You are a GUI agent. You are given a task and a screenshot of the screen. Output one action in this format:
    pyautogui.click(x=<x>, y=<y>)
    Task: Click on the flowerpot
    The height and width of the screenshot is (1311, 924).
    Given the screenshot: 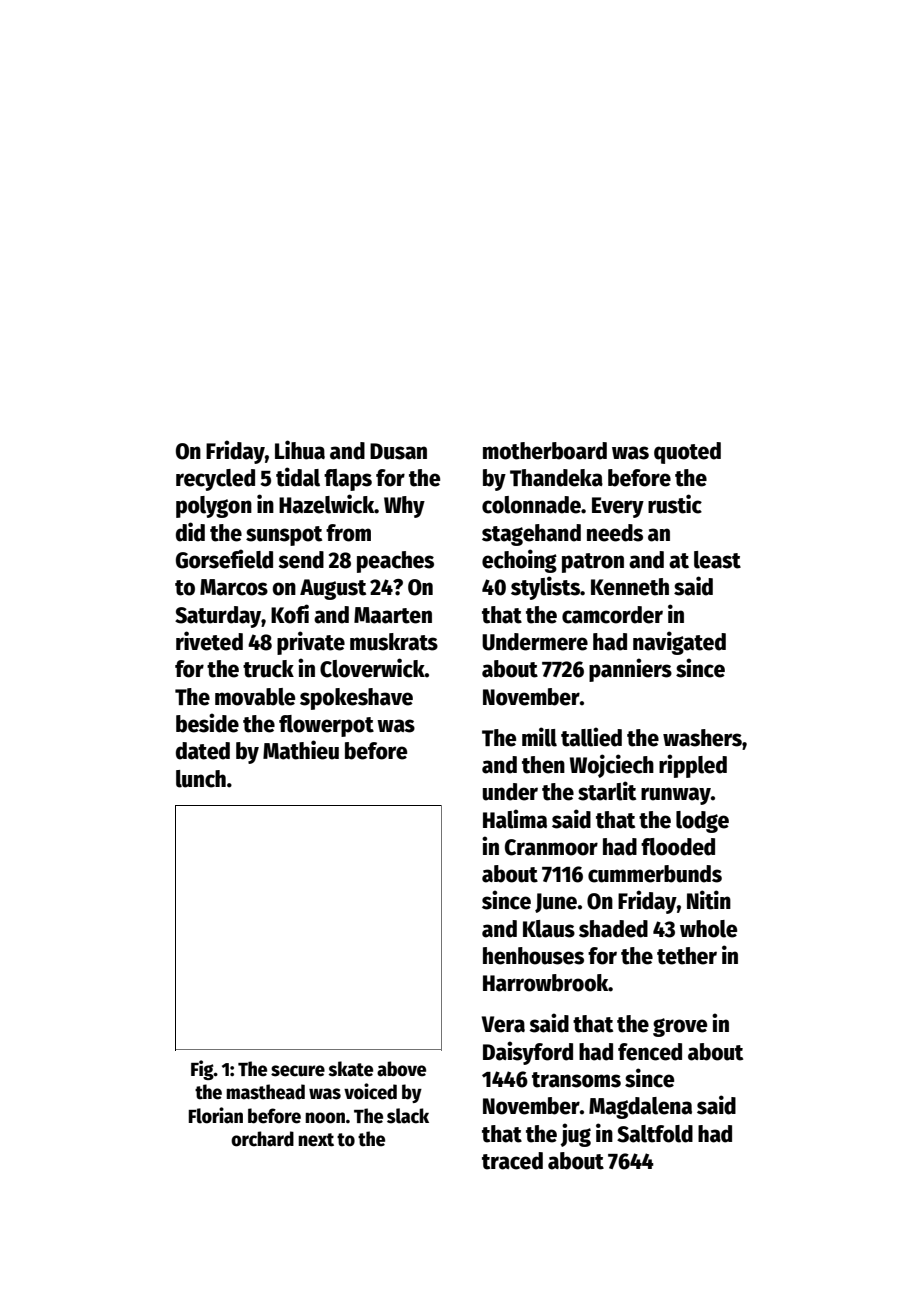 What is the action you would take?
    pyautogui.click(x=326, y=726)
